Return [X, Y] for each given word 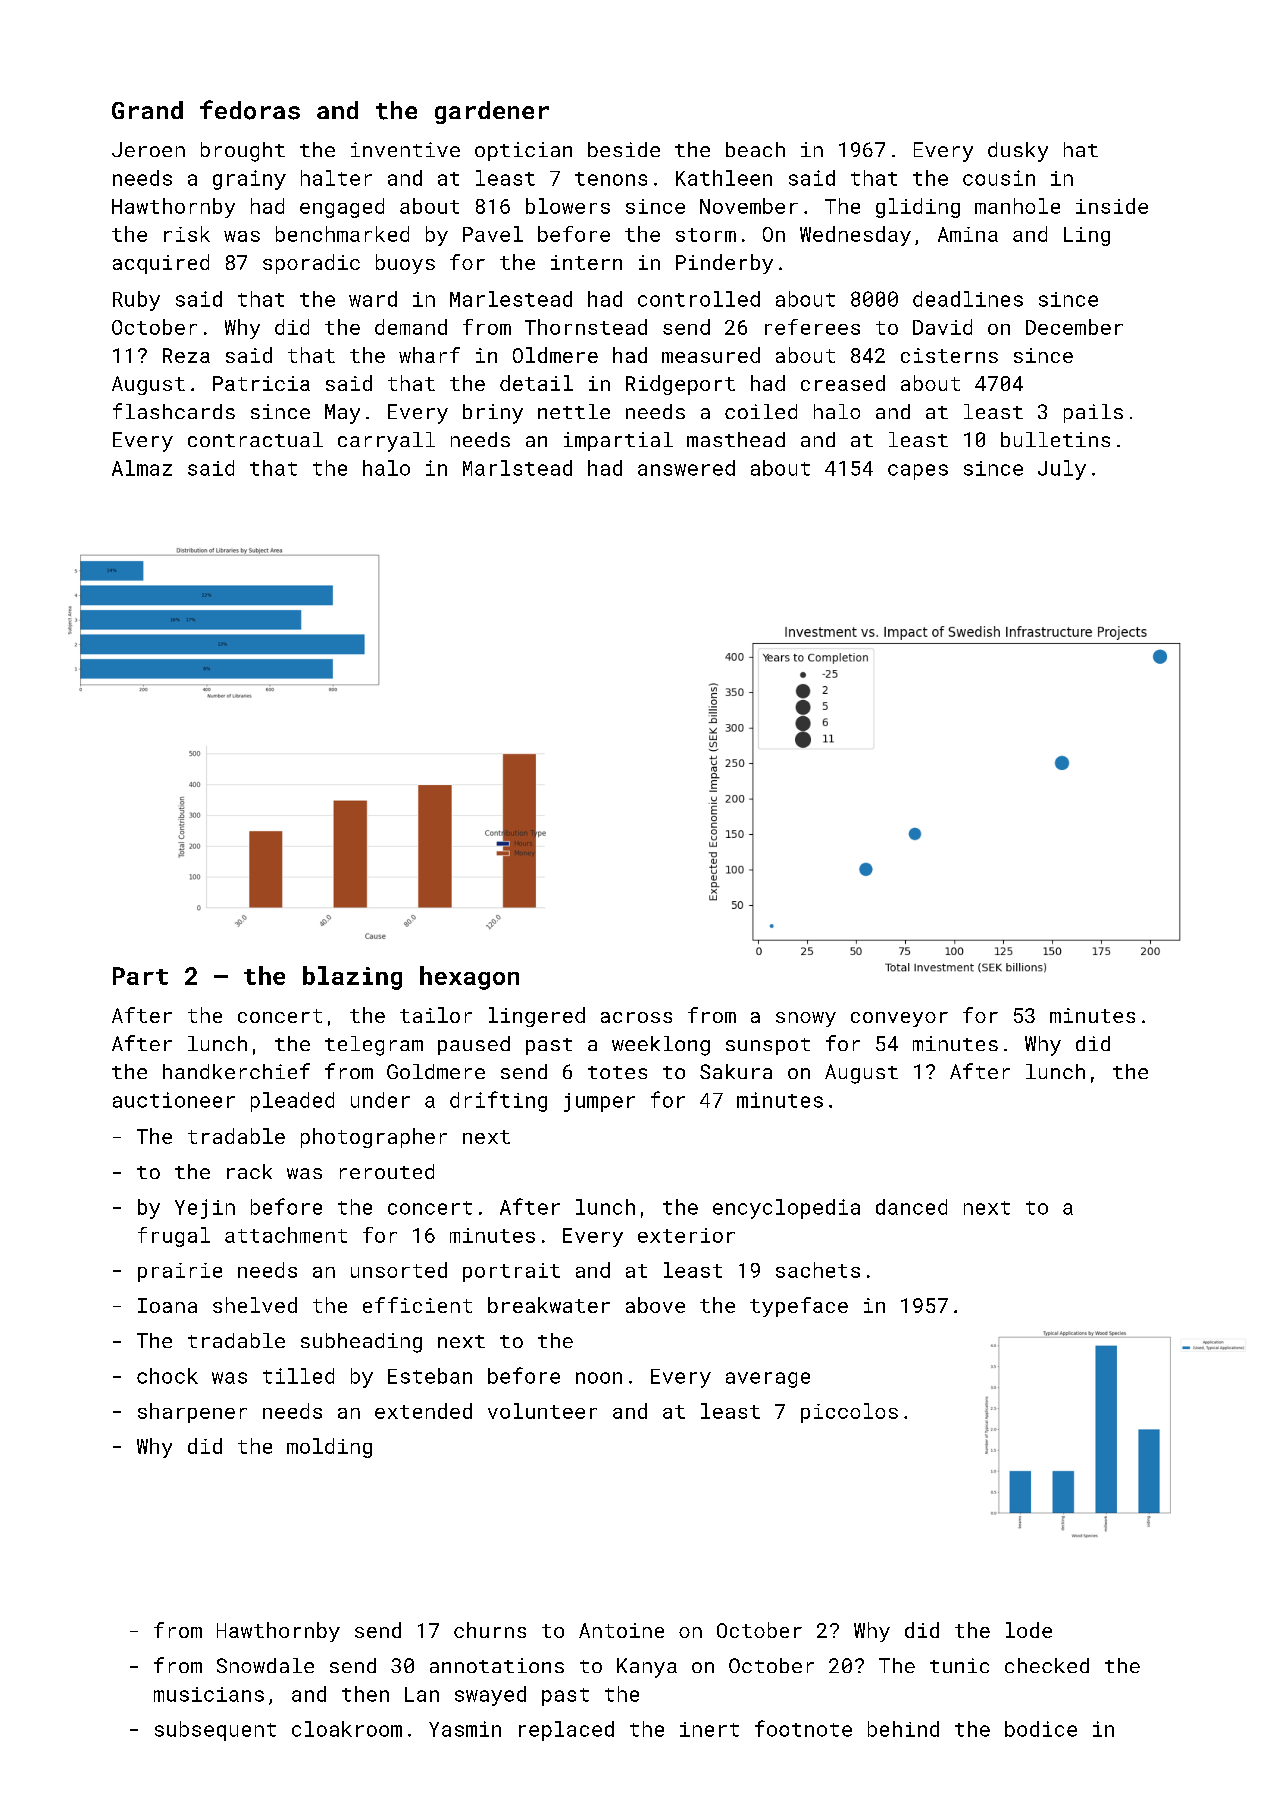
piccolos [849, 1413]
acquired [161, 264]
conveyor [899, 1019]
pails [1093, 413]
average [768, 1380]
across [636, 1017]
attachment [286, 1235]
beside [624, 149]
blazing [352, 978]
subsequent [215, 1731]
